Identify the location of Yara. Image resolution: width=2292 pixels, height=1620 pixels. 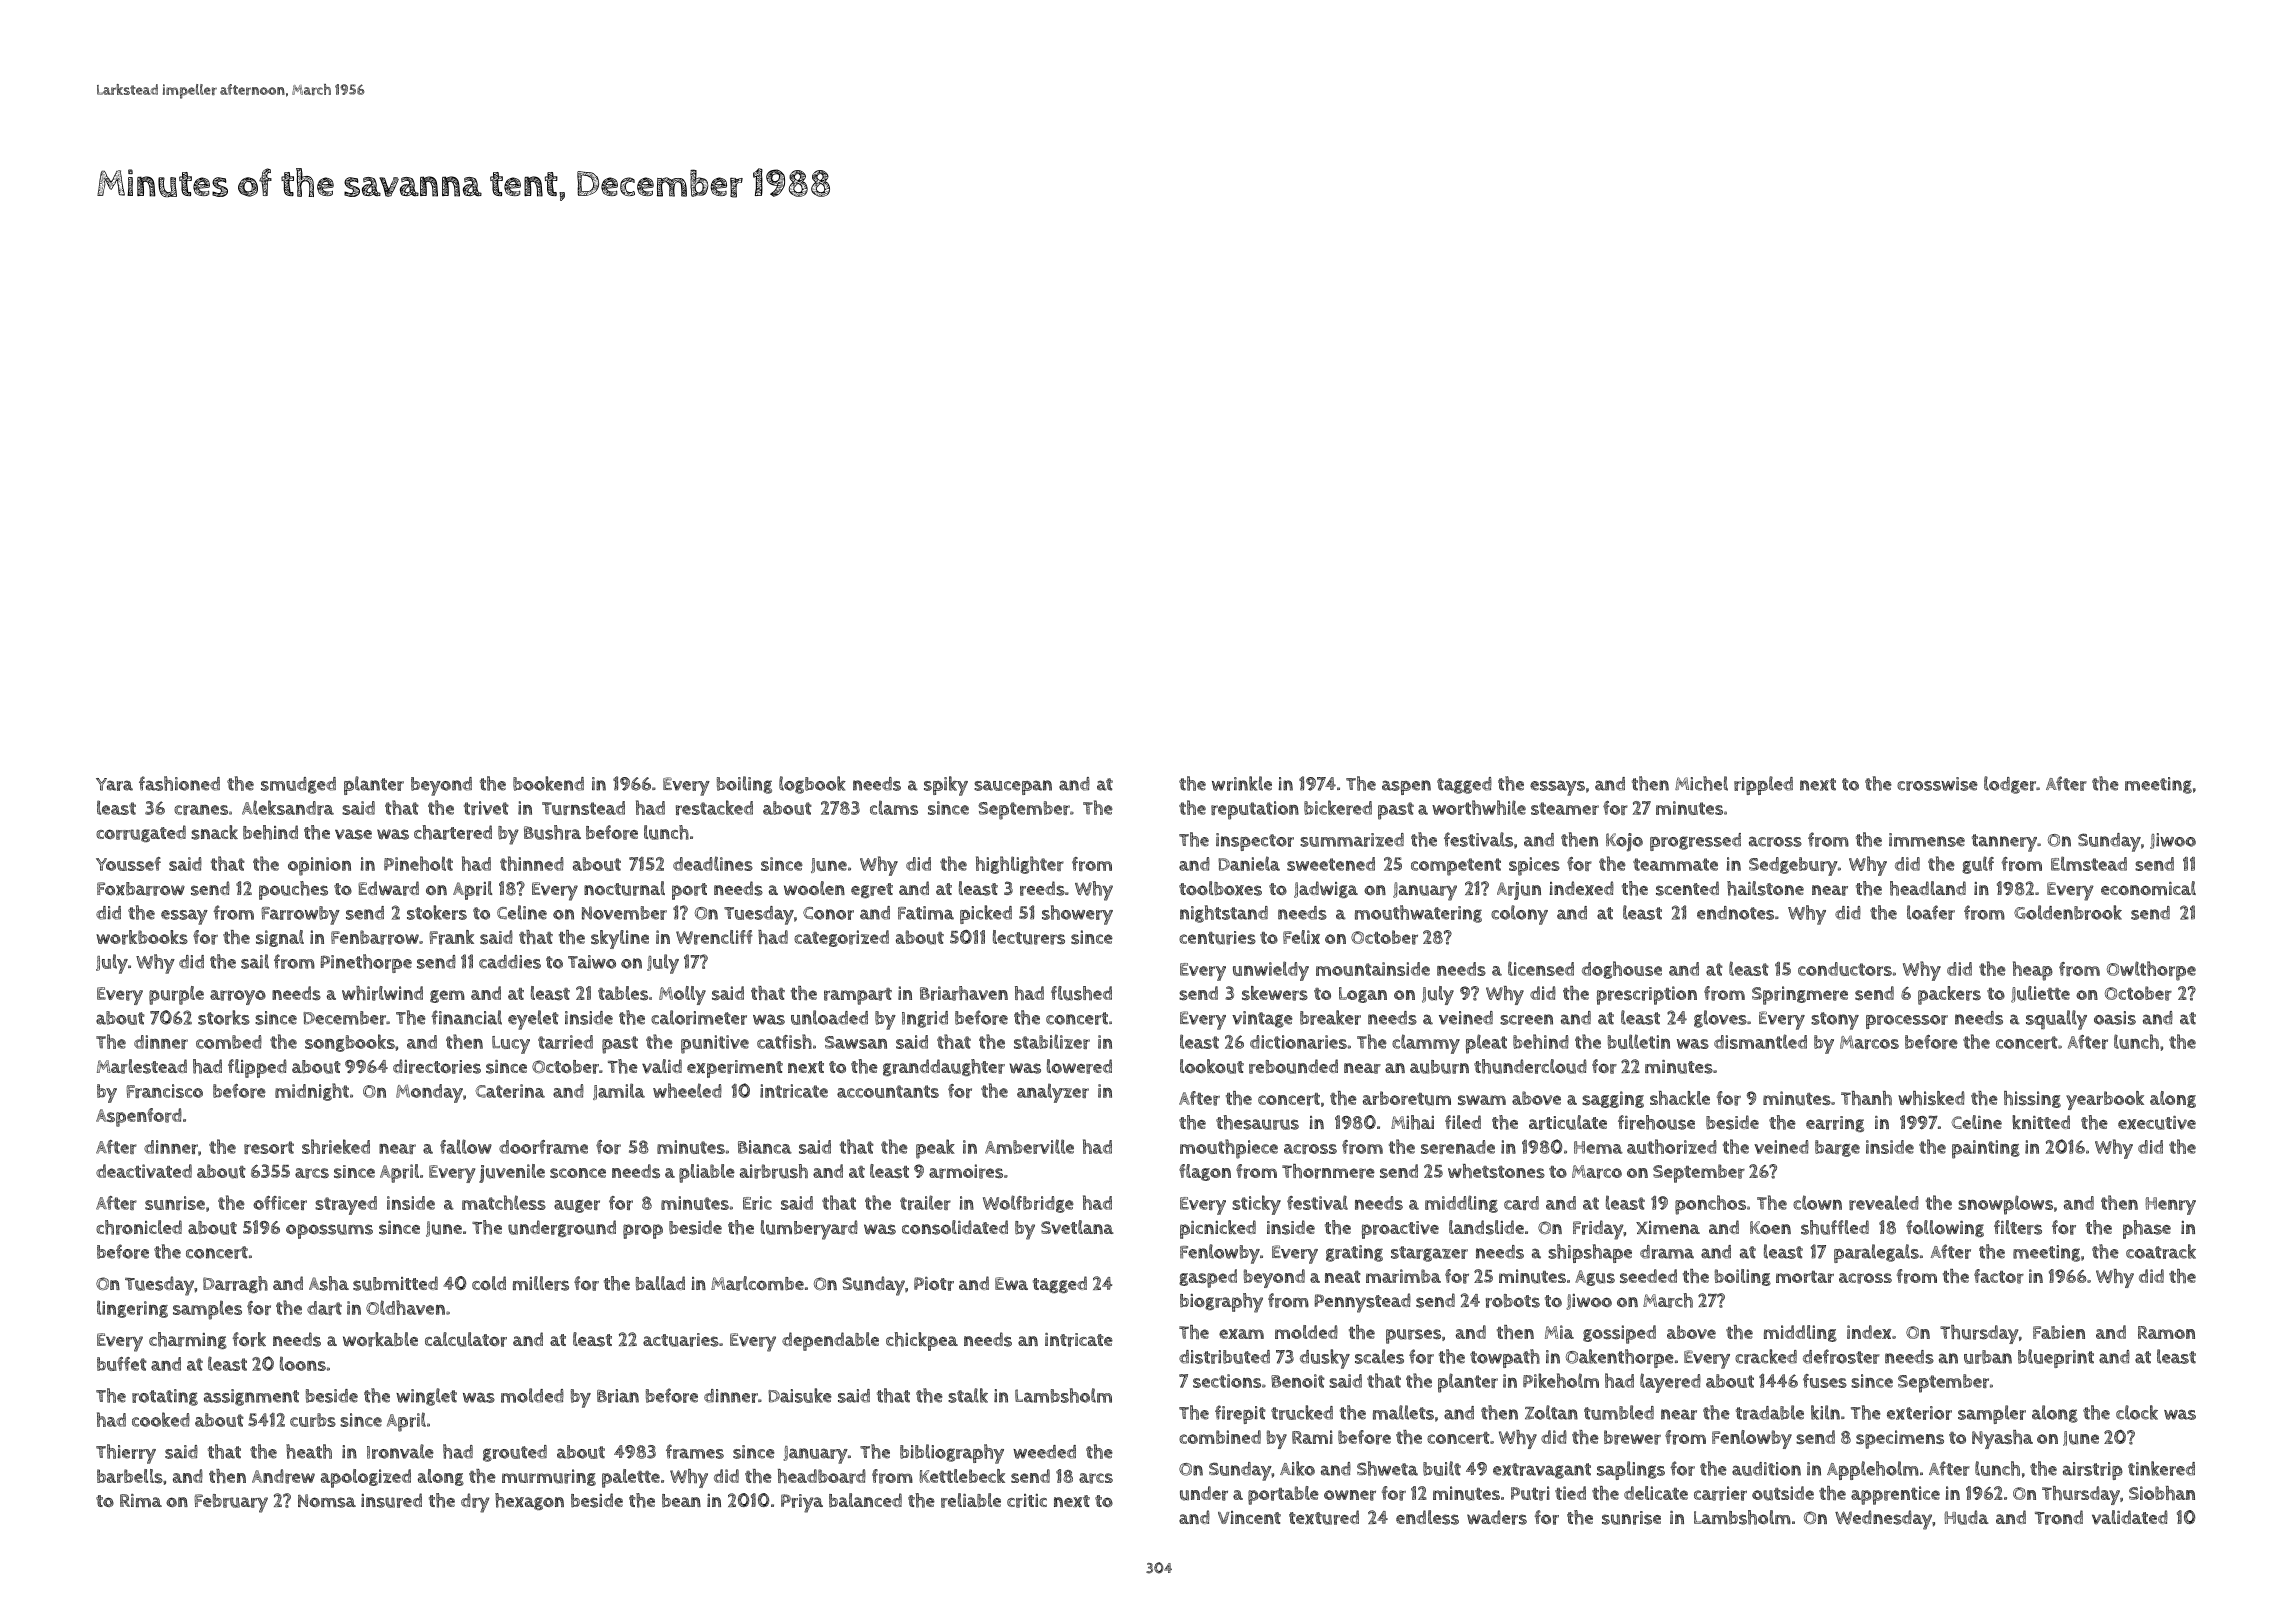
(114, 784).
